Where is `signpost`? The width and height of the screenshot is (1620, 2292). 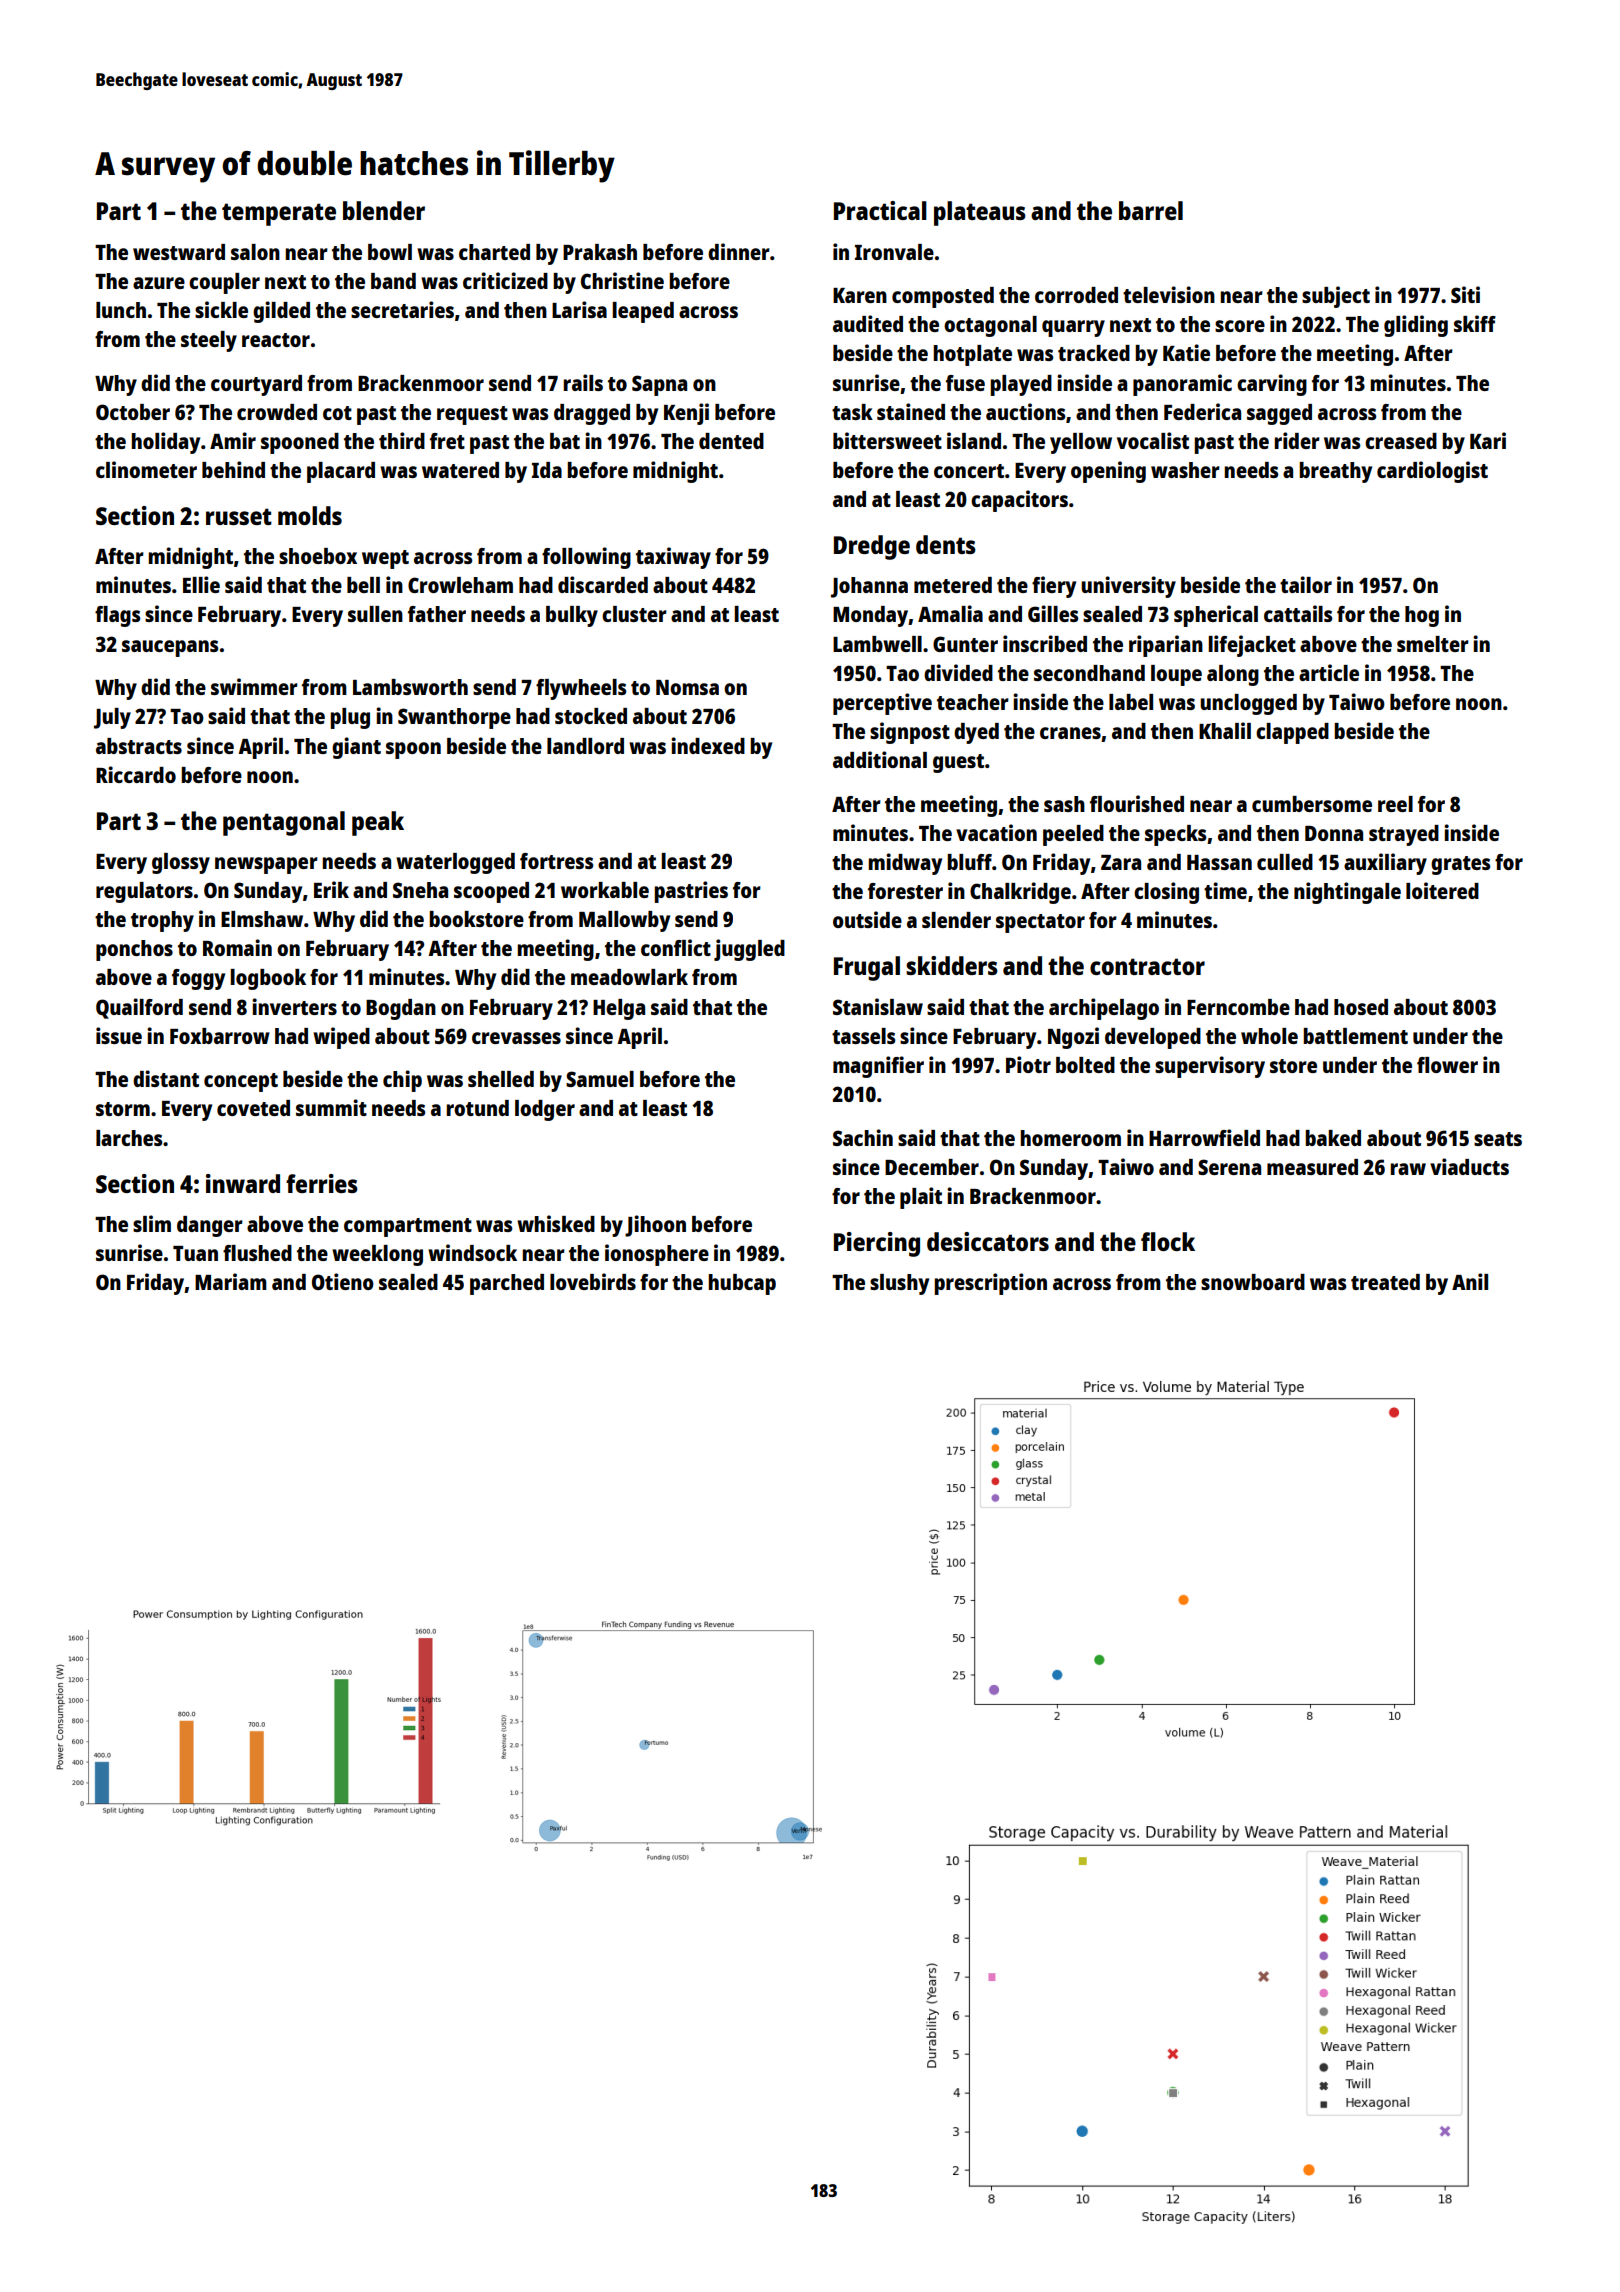 signpost is located at coordinates (910, 733).
